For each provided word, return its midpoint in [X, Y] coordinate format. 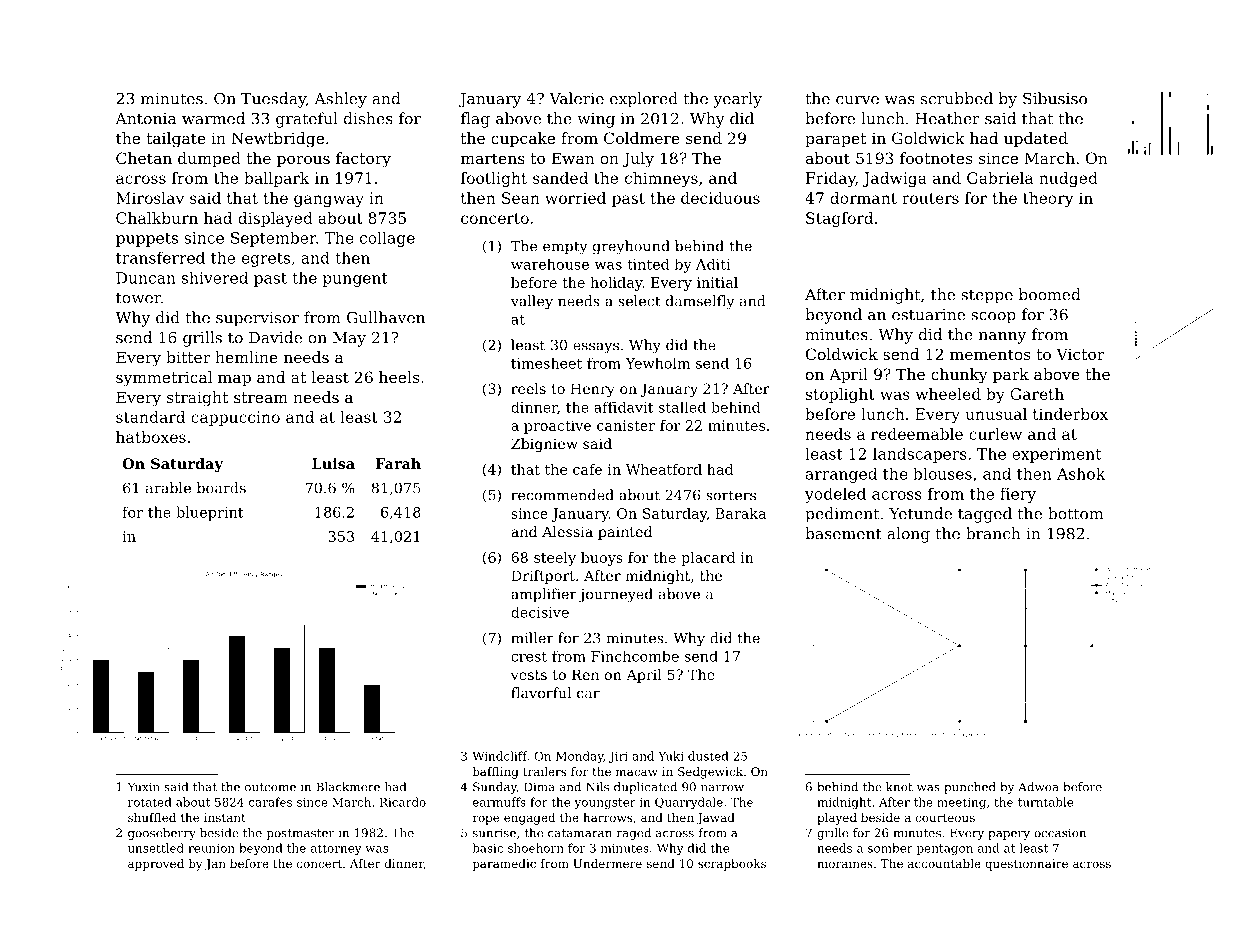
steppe [987, 296]
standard [150, 417]
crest [529, 657]
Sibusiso [1055, 98]
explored [644, 100]
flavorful [541, 693]
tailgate [176, 140]
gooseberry [162, 834]
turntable [1045, 802]
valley [532, 302]
